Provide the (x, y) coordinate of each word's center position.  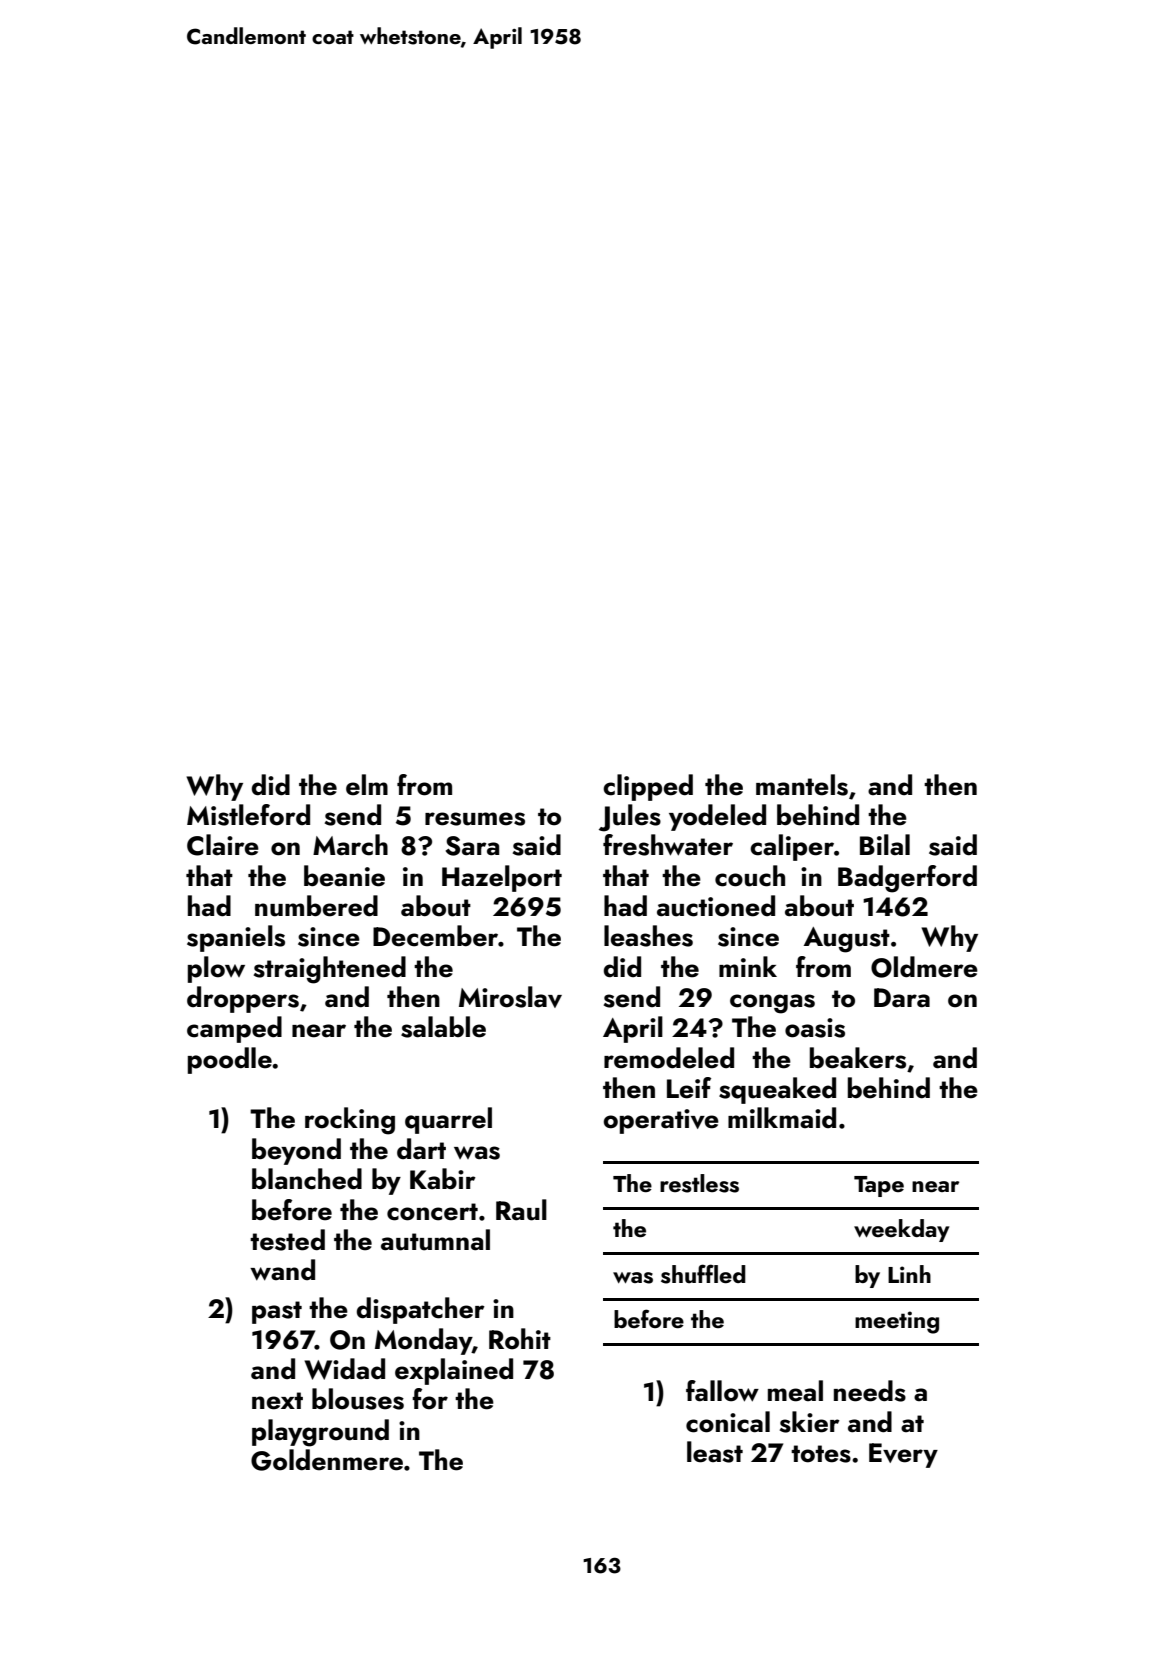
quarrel (448, 1120)
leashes (648, 936)
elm (367, 785)
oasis (815, 1028)
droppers (243, 999)
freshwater (668, 845)
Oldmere (924, 967)
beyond (296, 1151)
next (277, 1401)
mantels (802, 785)
